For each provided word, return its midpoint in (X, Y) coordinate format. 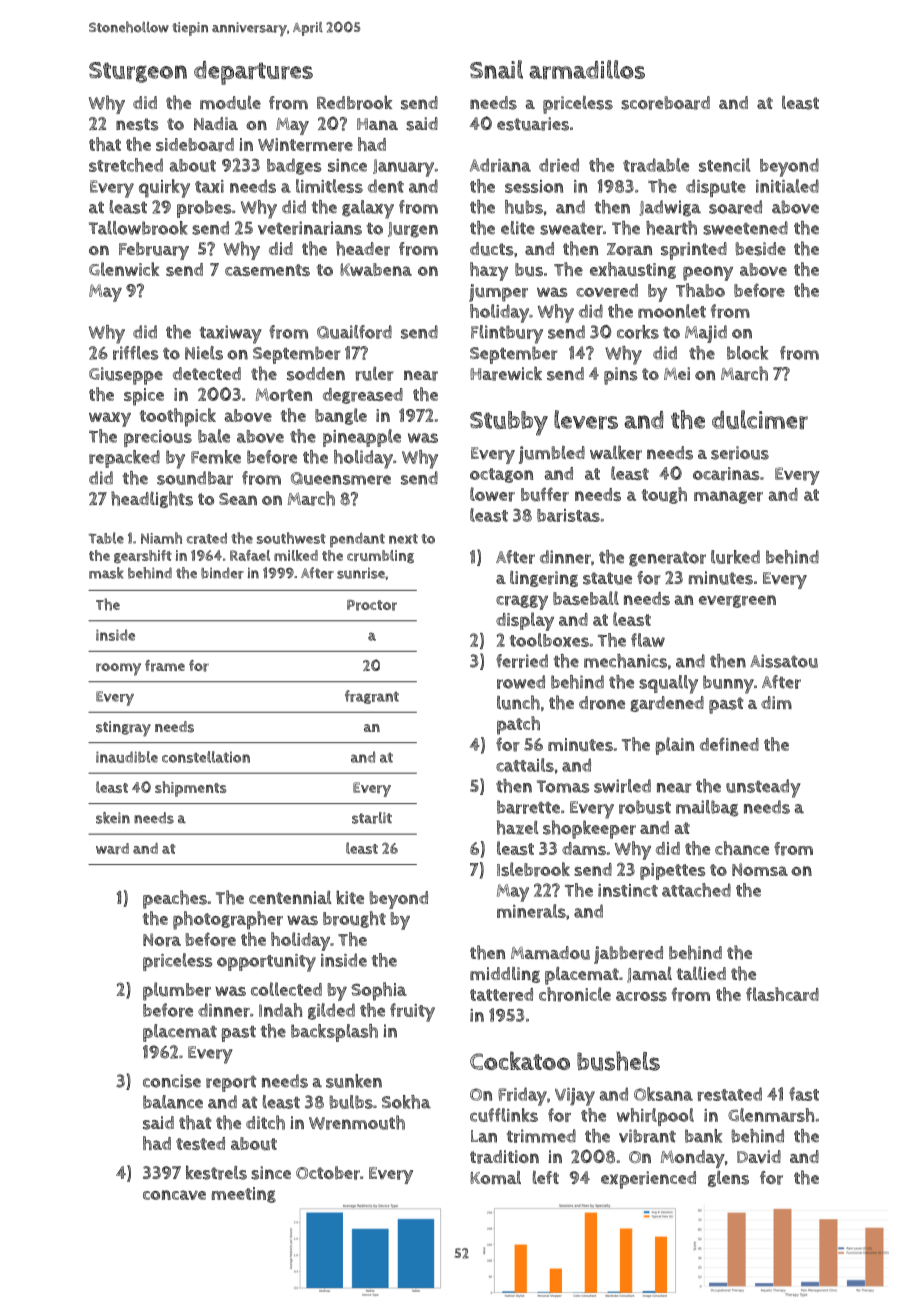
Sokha (406, 1102)
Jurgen (413, 230)
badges (294, 166)
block (747, 353)
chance (742, 848)
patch (518, 725)
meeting (244, 1195)
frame (165, 666)
